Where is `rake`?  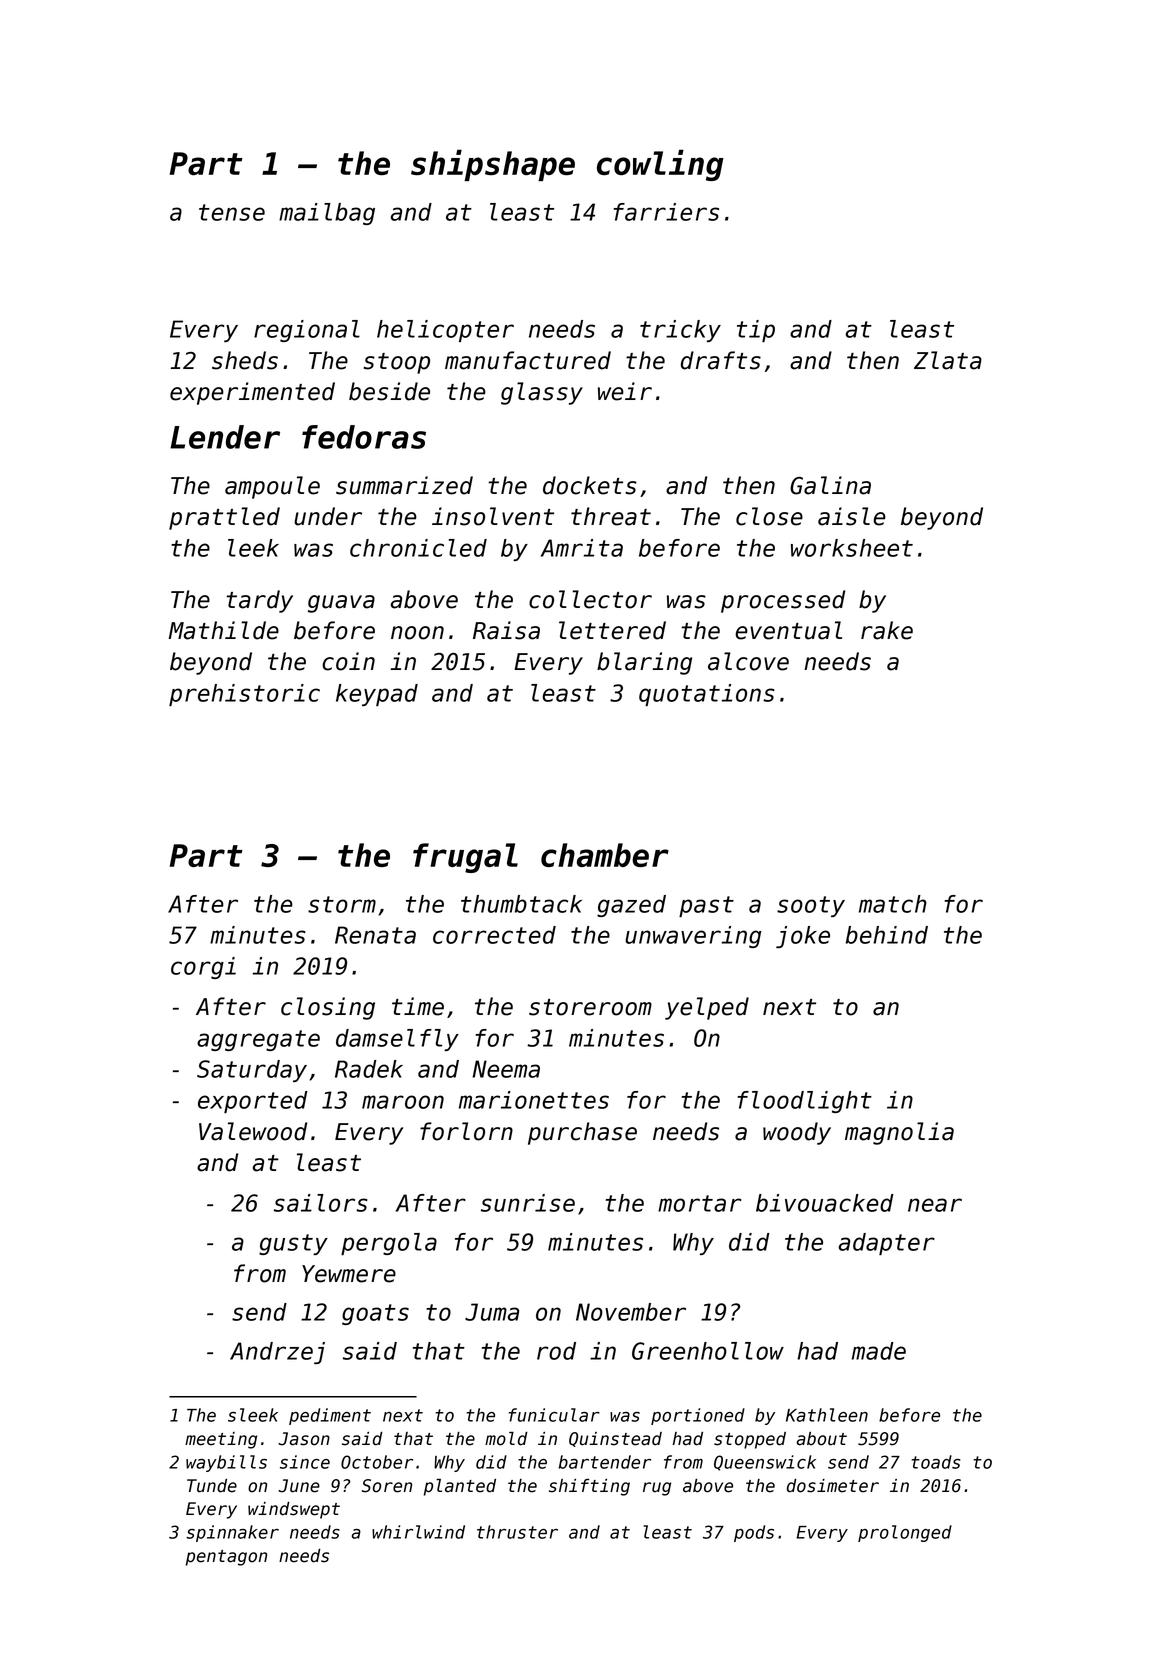
rake is located at coordinates (887, 630).
